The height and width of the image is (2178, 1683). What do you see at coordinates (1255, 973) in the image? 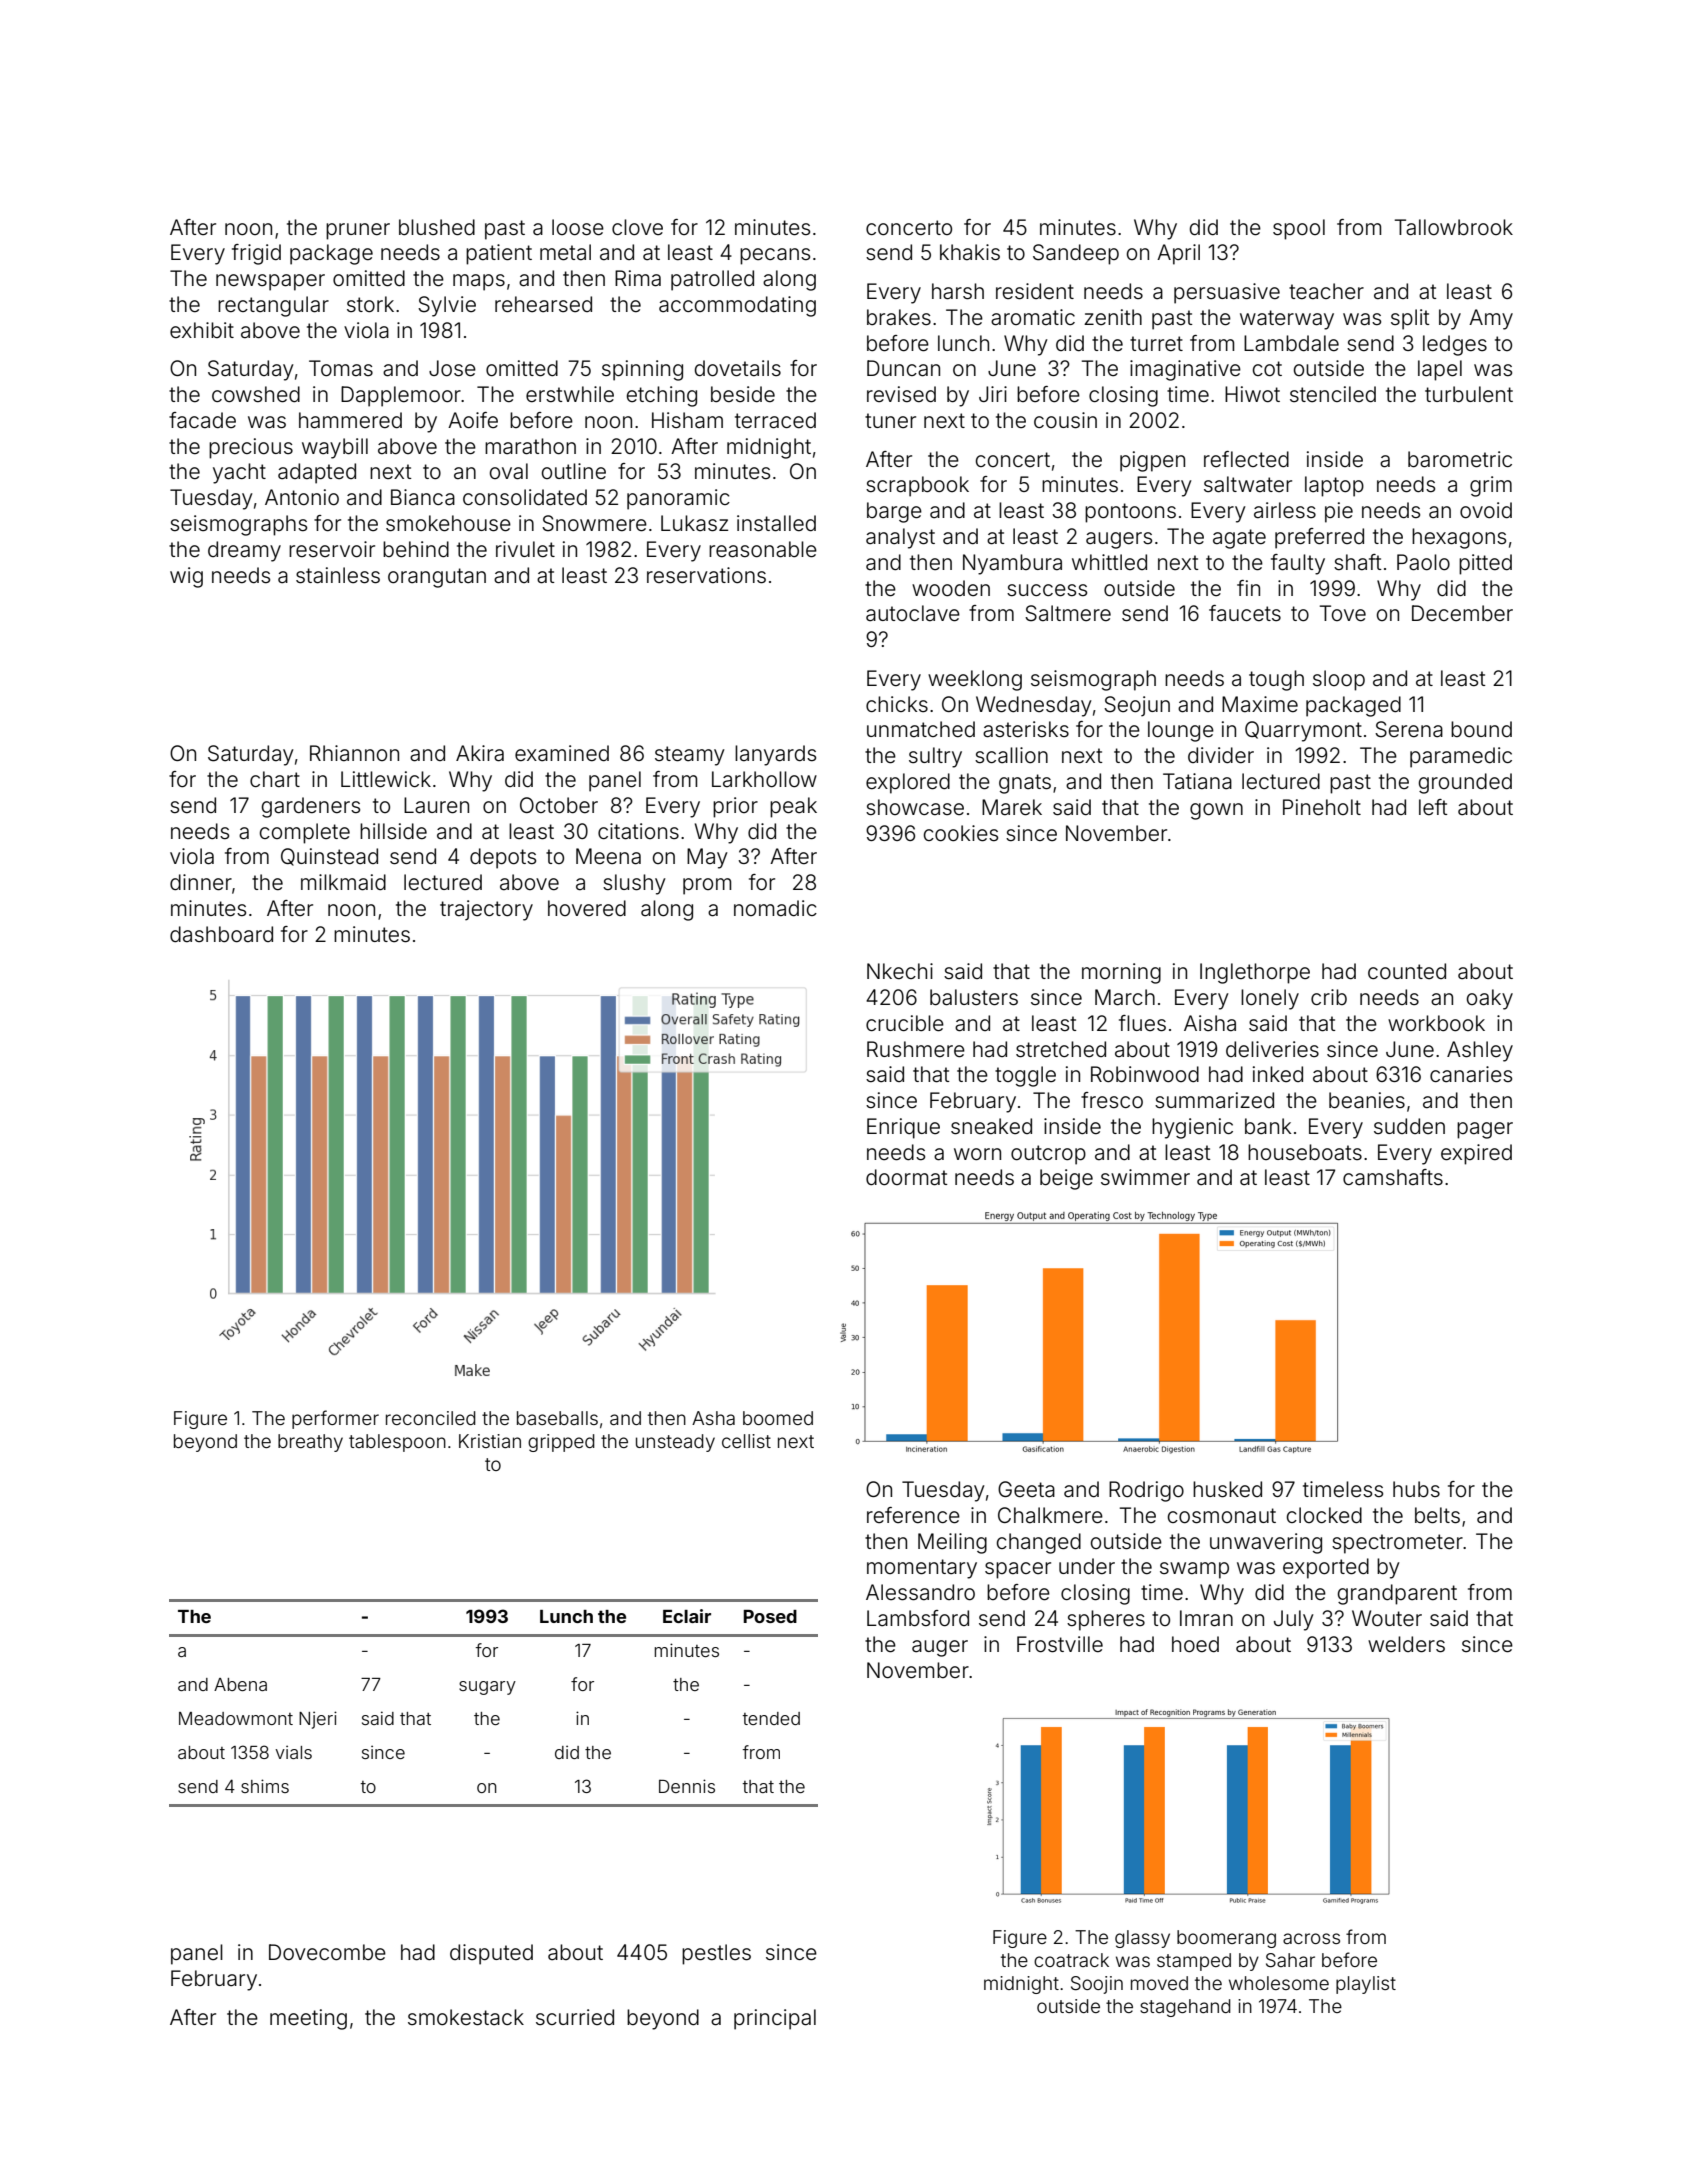
I see `Inglethorpe` at bounding box center [1255, 973].
